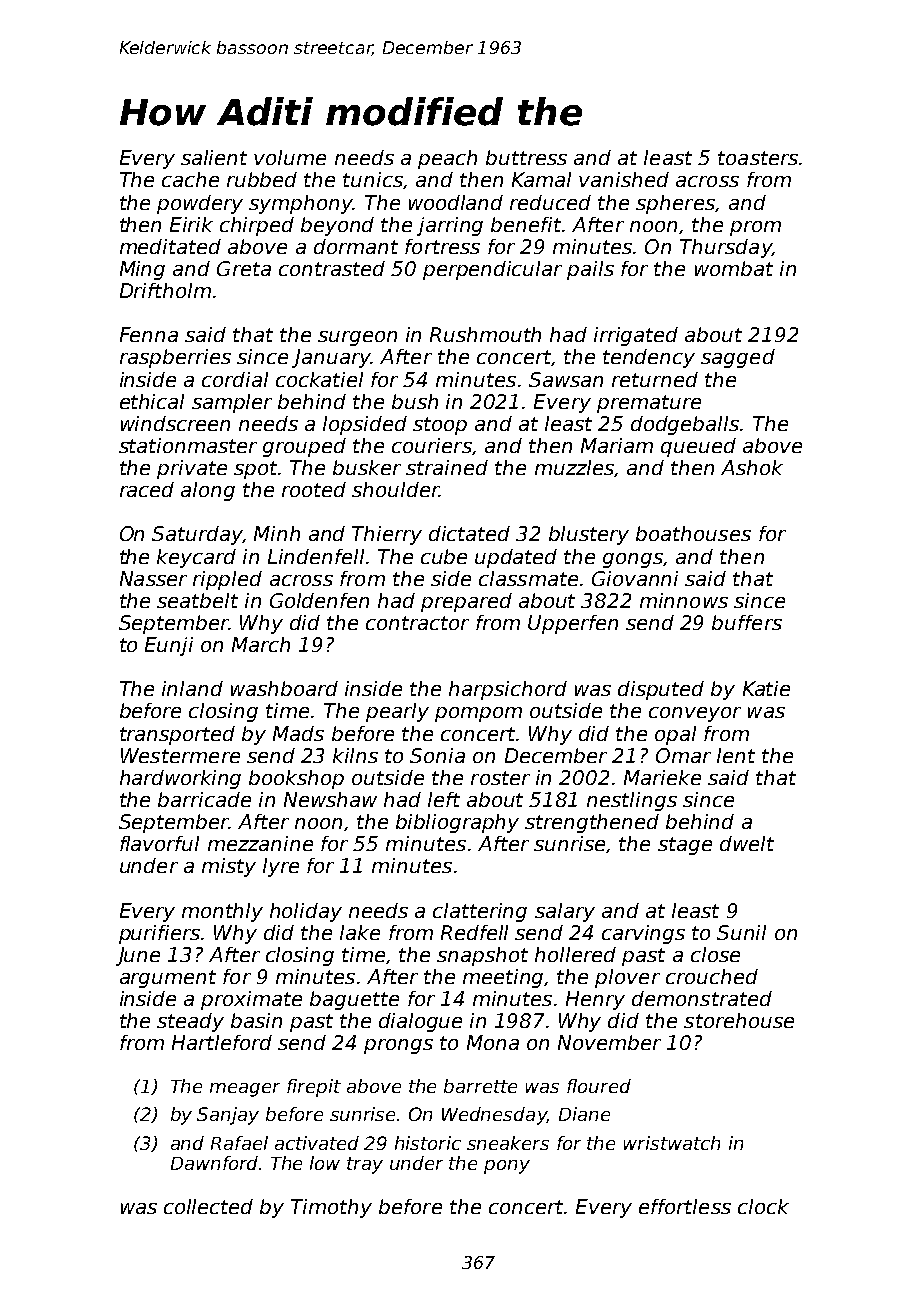 This image has height=1314, width=924. What do you see at coordinates (698, 447) in the image?
I see `queued` at bounding box center [698, 447].
